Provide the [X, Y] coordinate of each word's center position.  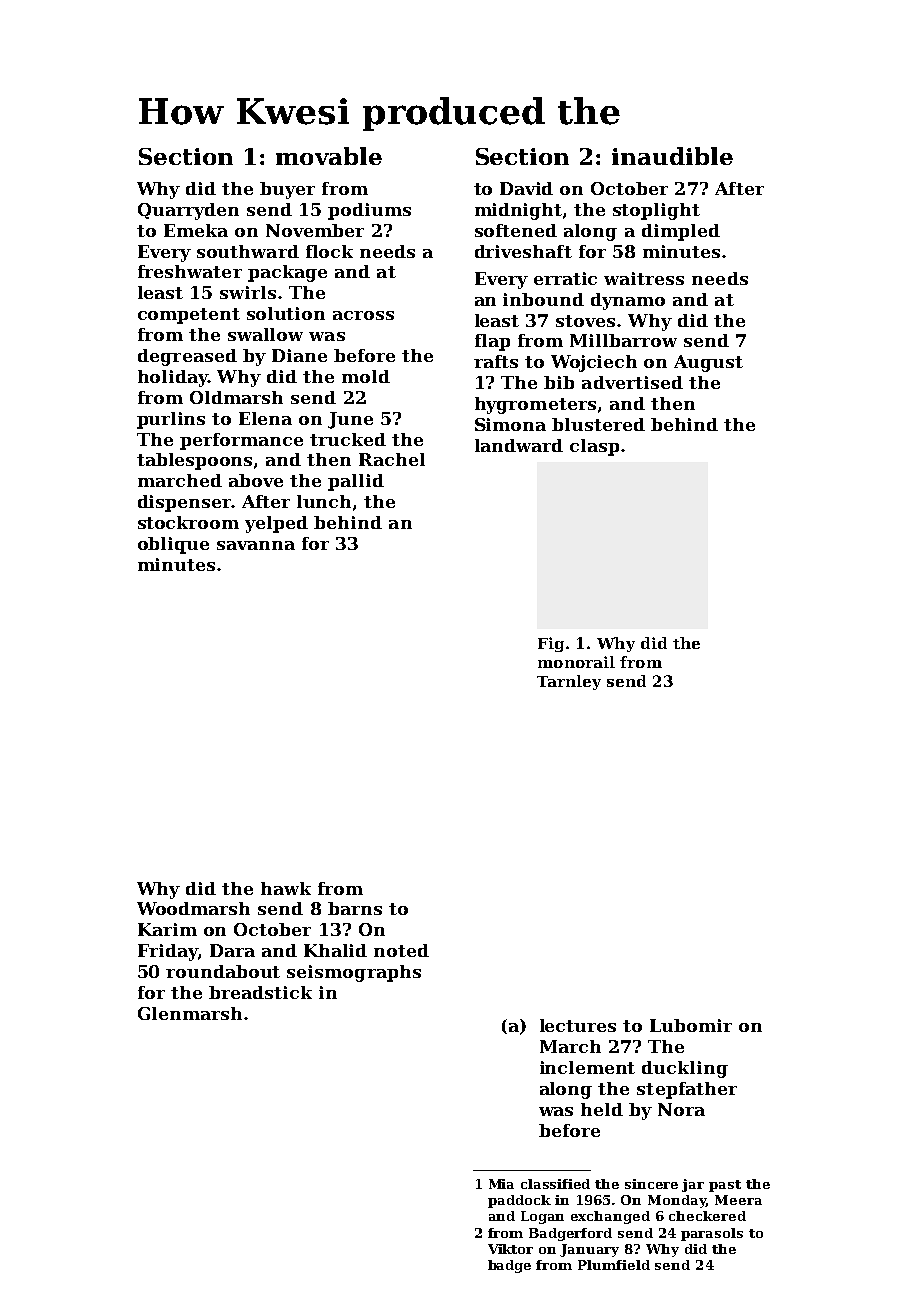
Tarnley [569, 682]
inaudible [672, 156]
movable [329, 156]
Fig [551, 644]
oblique [173, 545]
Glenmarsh [190, 1013]
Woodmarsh [193, 908]
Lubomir [691, 1025]
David [526, 188]
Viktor [510, 1249]
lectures [578, 1025]
